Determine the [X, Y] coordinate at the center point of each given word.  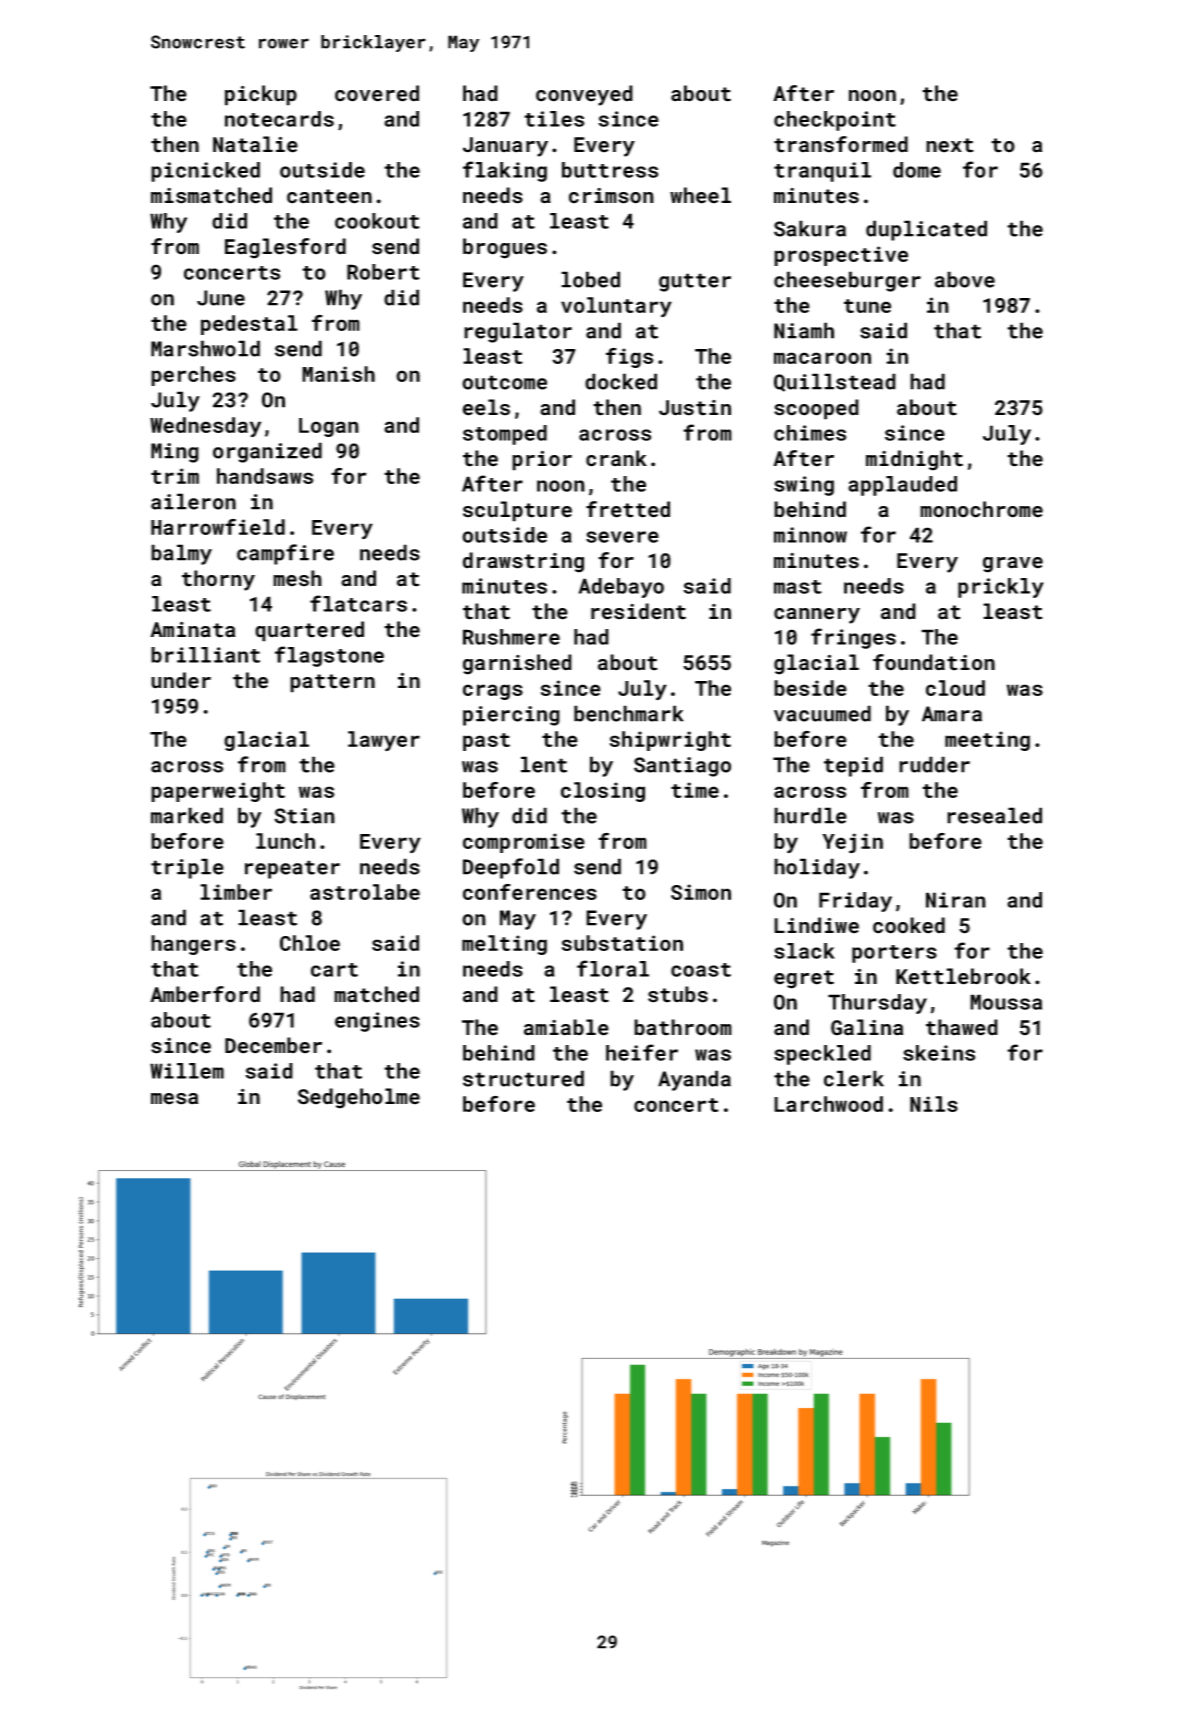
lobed [590, 279]
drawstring [523, 562]
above [965, 279]
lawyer [384, 741]
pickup [261, 95]
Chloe [310, 943]
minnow [810, 535]
